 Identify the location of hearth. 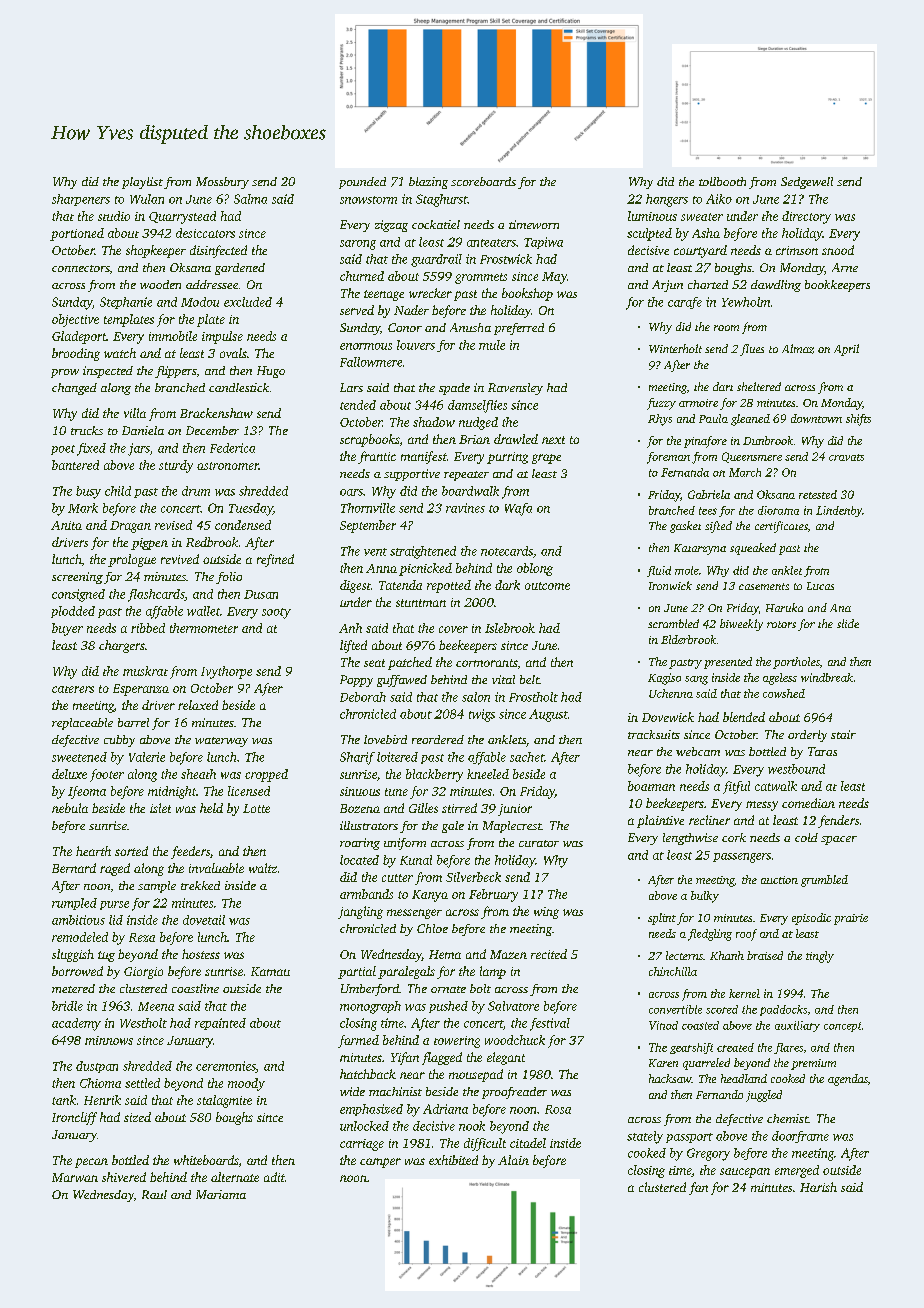
(93, 851).
